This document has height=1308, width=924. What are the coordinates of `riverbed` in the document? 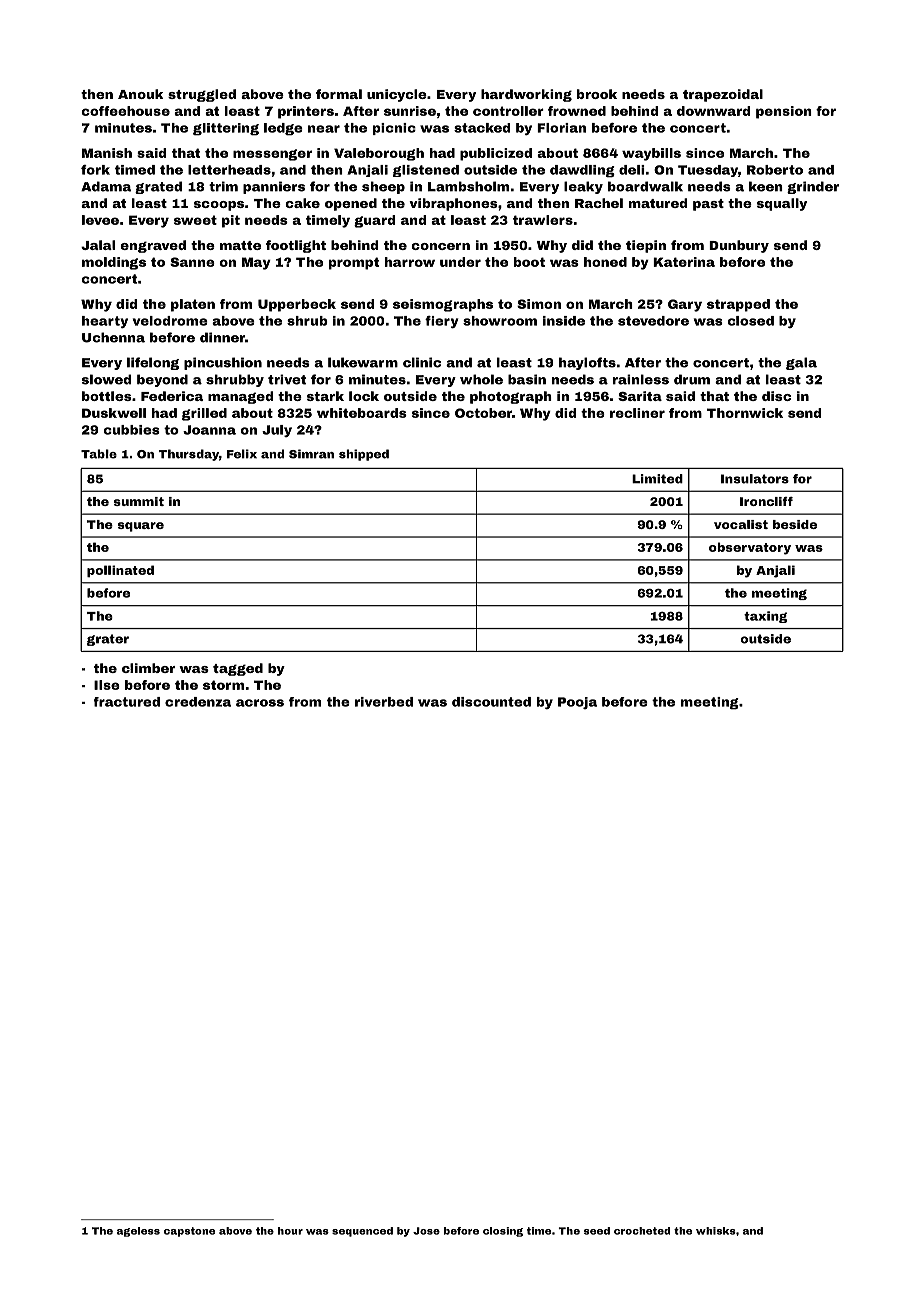 It's located at (384, 702).
